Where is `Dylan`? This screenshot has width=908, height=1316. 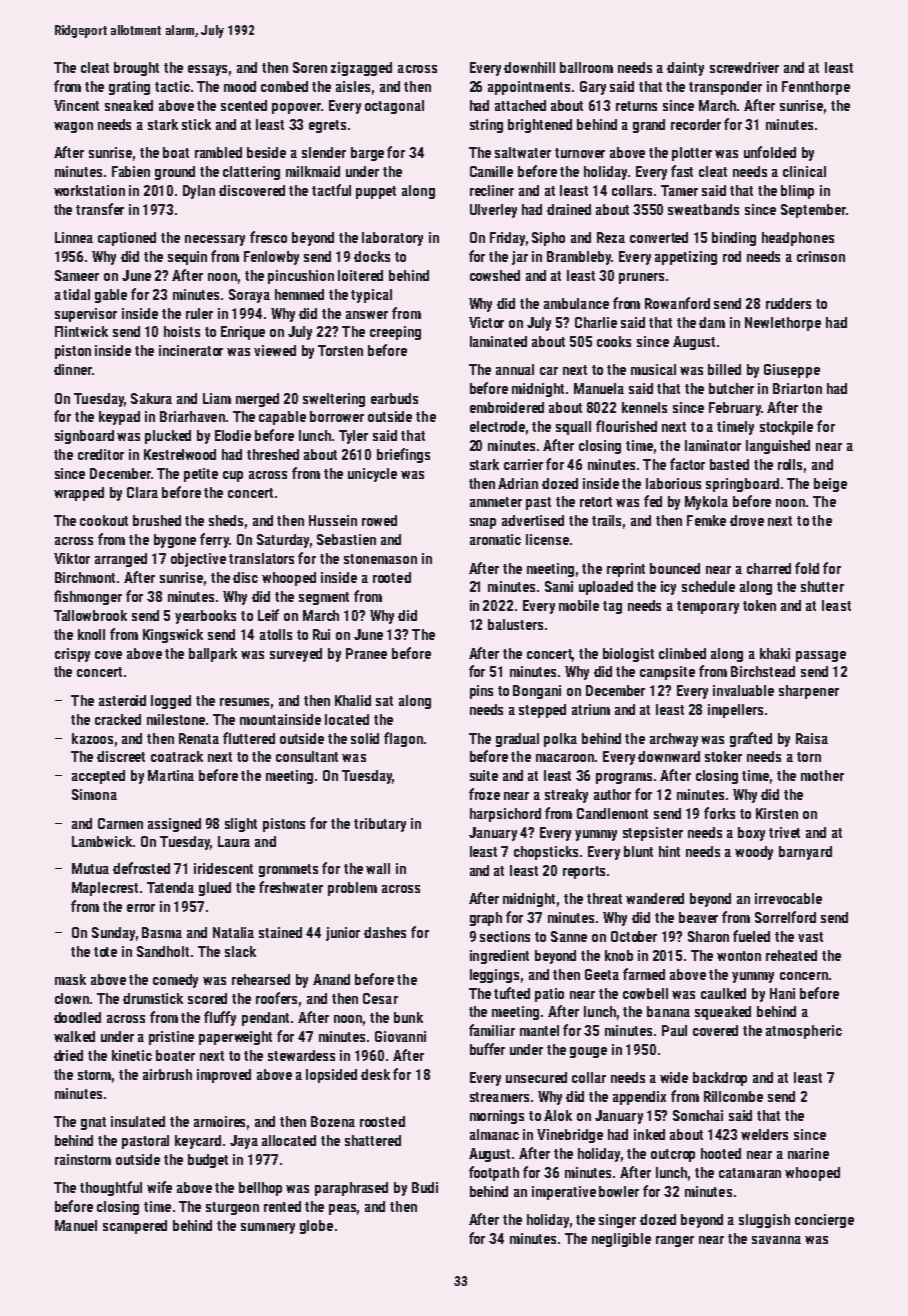
Dylan is located at coordinates (199, 192).
